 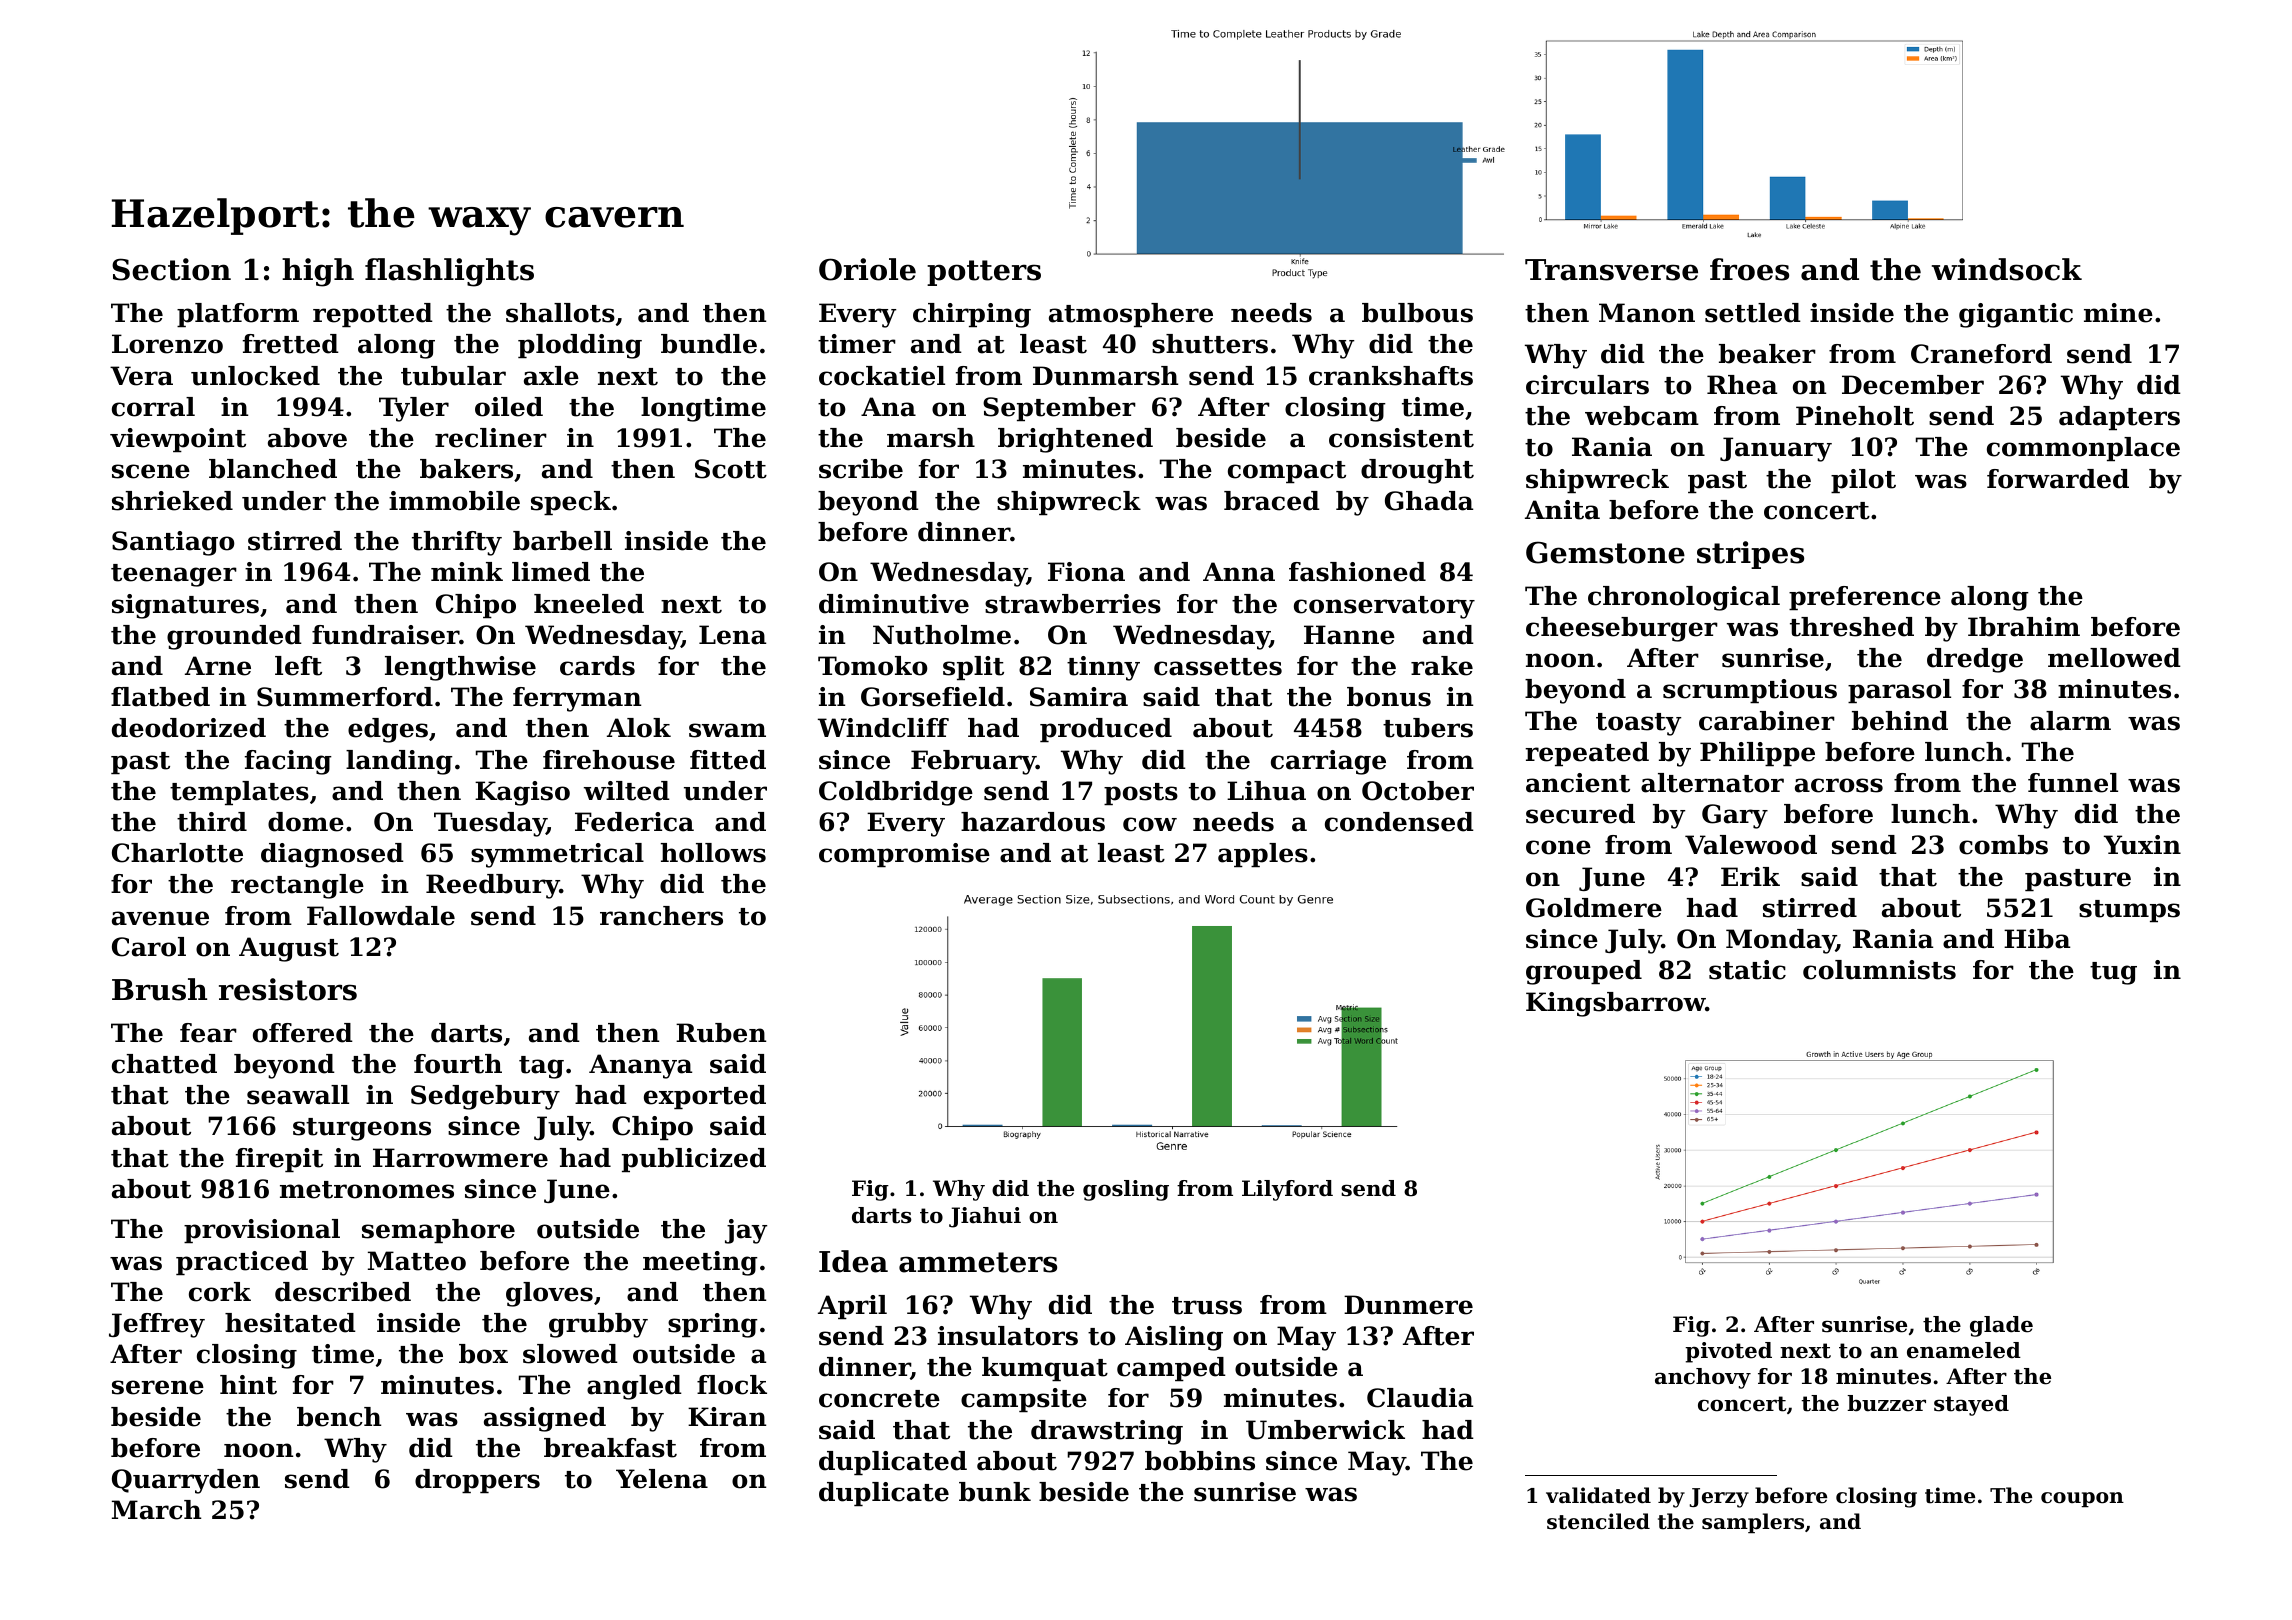 What do you see at coordinates (1126, 1190) in the screenshot?
I see `gosling` at bounding box center [1126, 1190].
